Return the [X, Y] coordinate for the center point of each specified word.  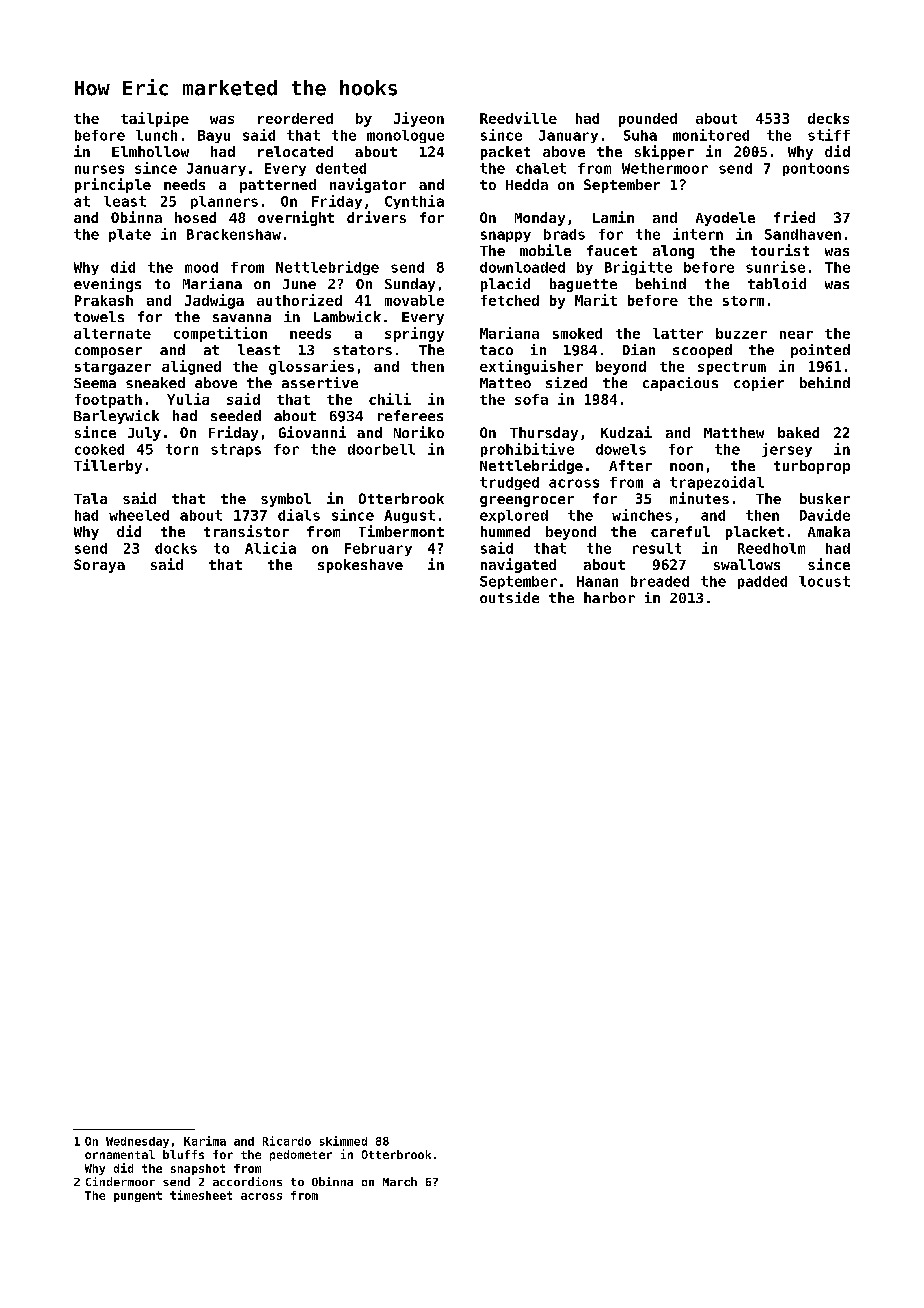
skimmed [343, 1141]
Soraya [99, 566]
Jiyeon [419, 119]
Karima [205, 1141]
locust [824, 581]
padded [762, 582]
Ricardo [287, 1141]
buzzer [741, 333]
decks [828, 118]
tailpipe [155, 119]
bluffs [183, 1154]
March [400, 1181]
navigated [518, 565]
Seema [95, 383]
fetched [510, 300]
